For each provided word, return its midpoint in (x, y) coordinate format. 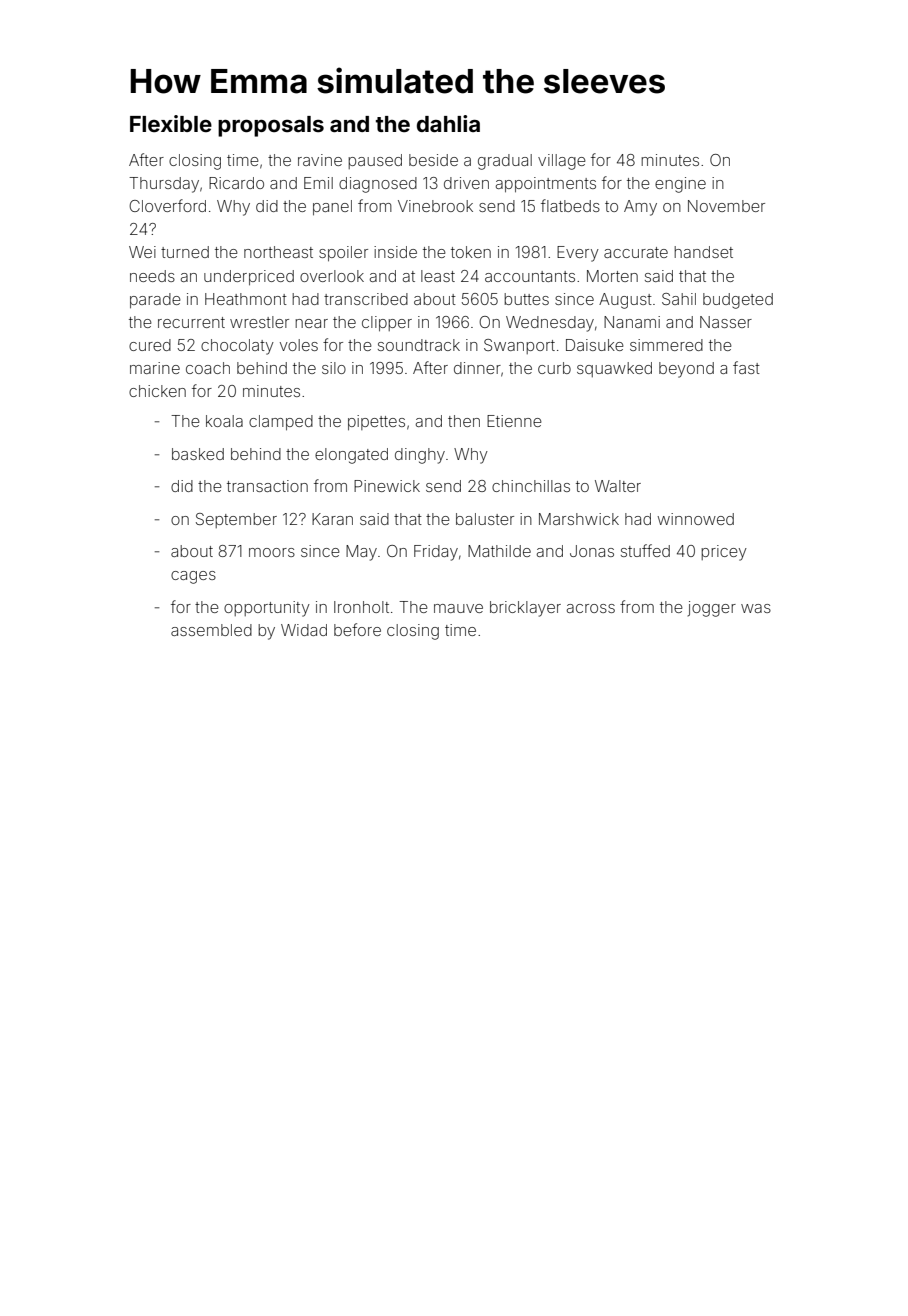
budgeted (738, 301)
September (236, 520)
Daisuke (595, 345)
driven (466, 183)
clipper (387, 323)
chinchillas (531, 486)
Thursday (164, 185)
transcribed (366, 299)
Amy (640, 208)
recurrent (191, 322)
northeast (278, 252)
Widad (304, 630)
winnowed (695, 519)
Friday (436, 553)
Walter (618, 486)
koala (224, 421)
